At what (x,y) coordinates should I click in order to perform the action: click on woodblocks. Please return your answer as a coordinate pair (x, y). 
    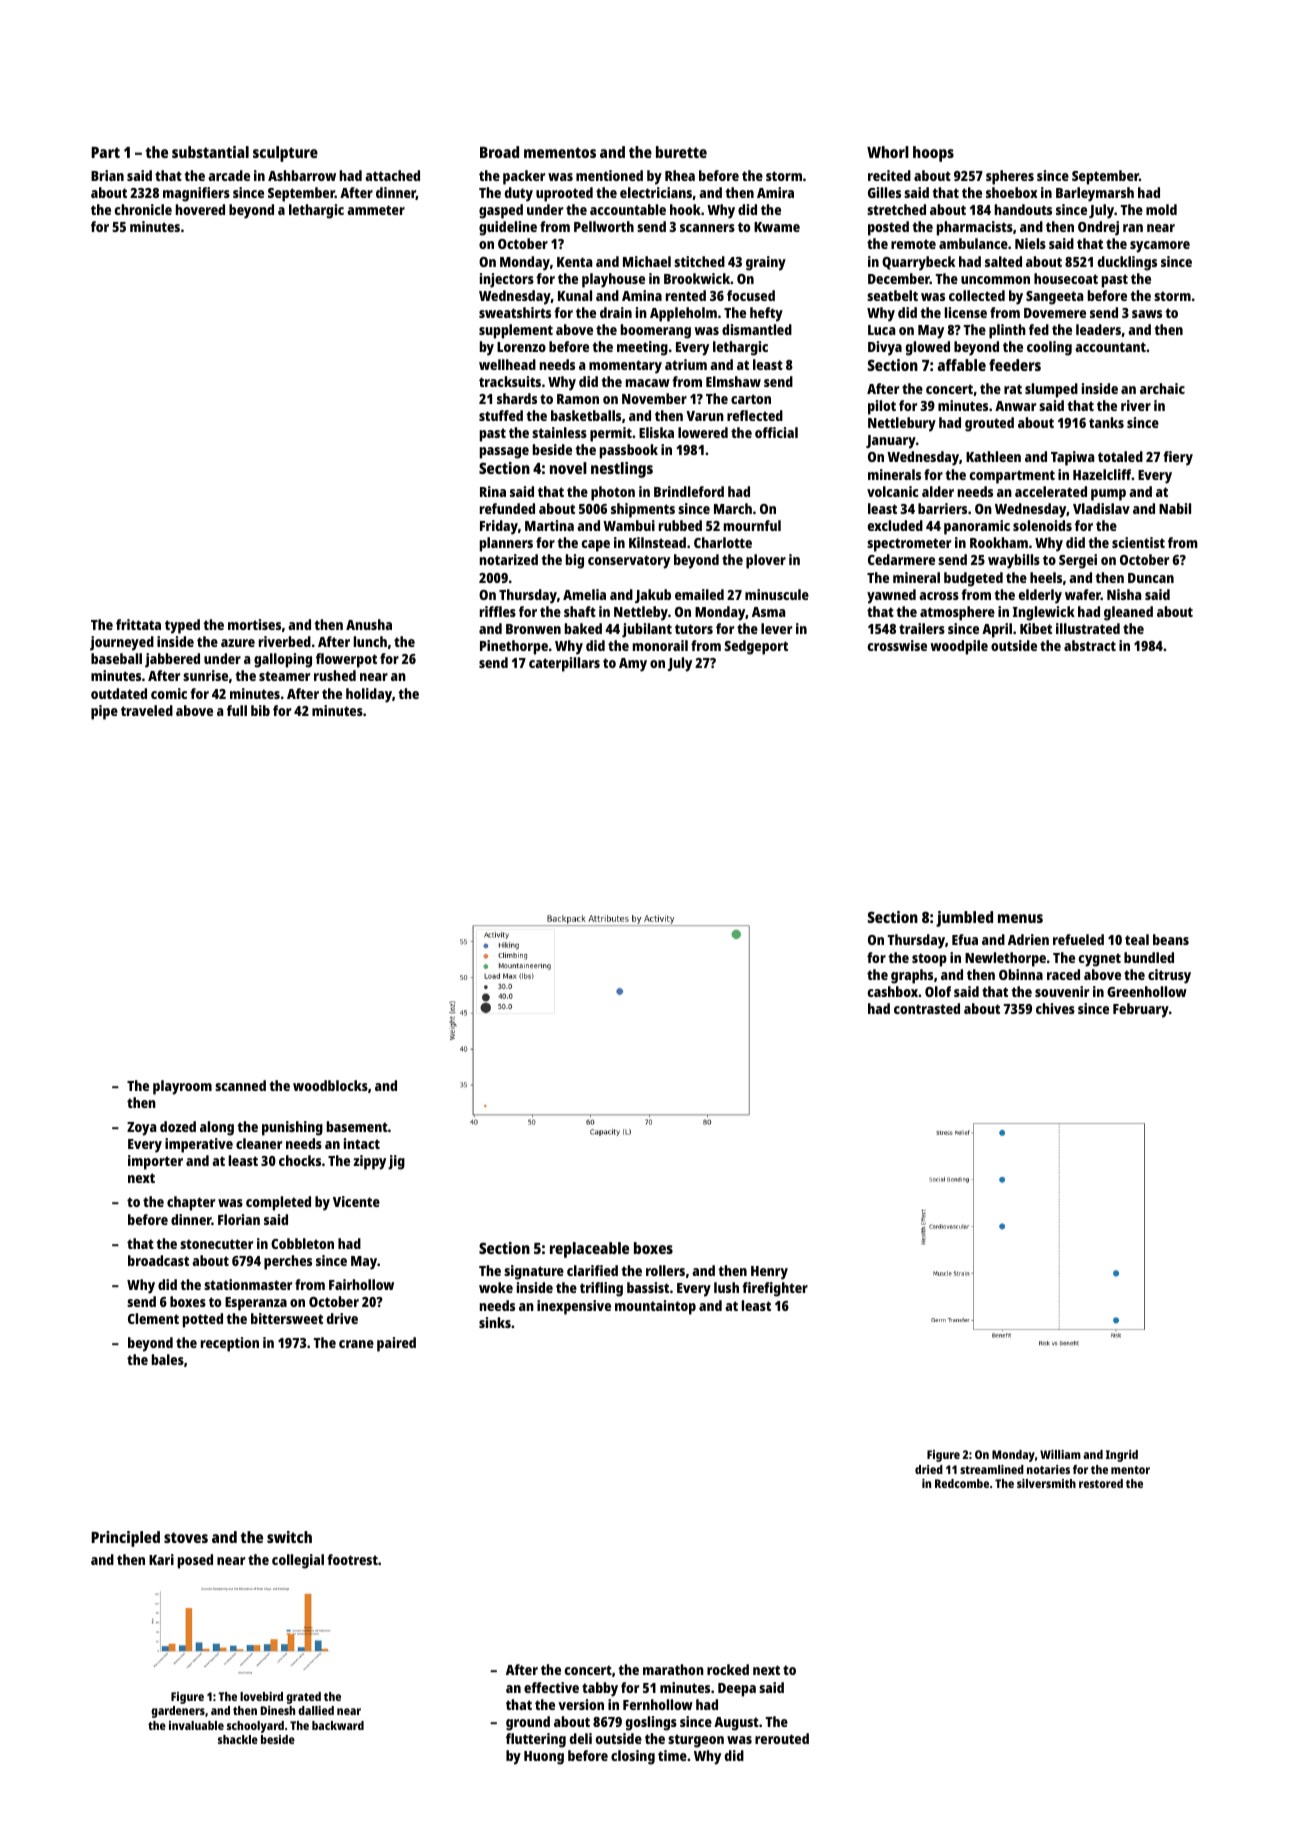
    Looking at the image, I should click on (330, 1085).
